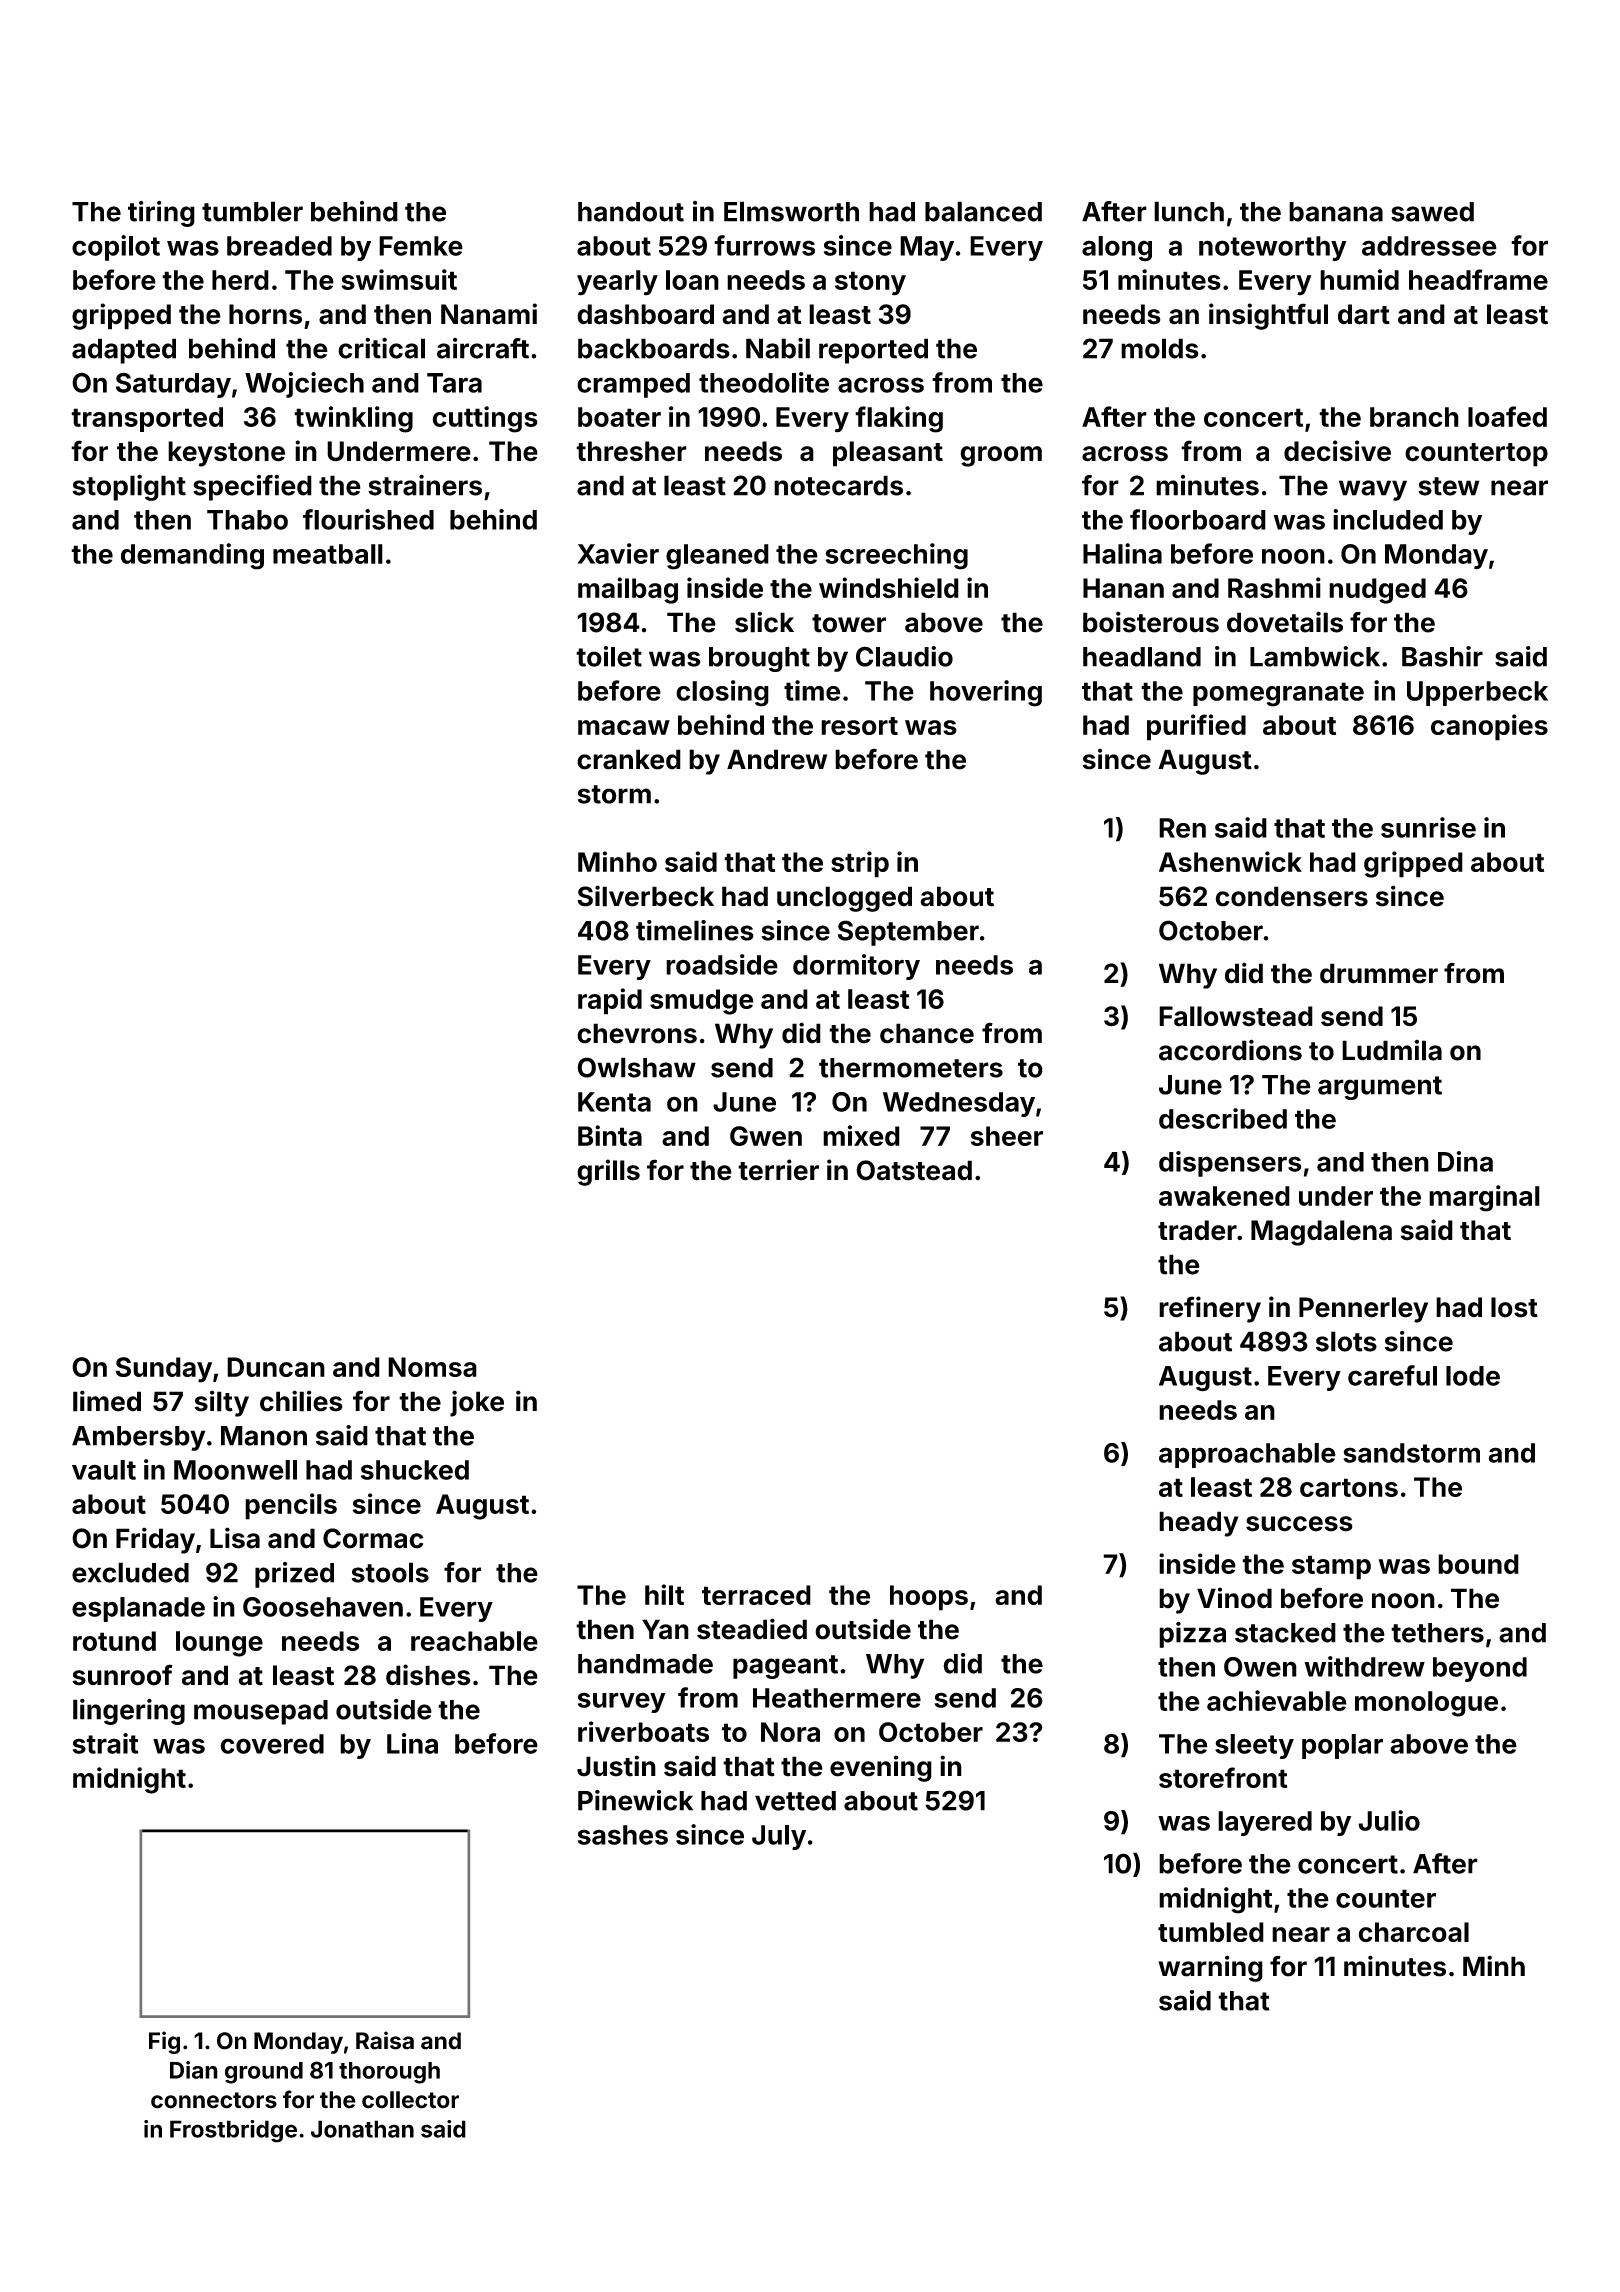  Describe the element at coordinates (1001, 456) in the page. I see `groom` at that location.
